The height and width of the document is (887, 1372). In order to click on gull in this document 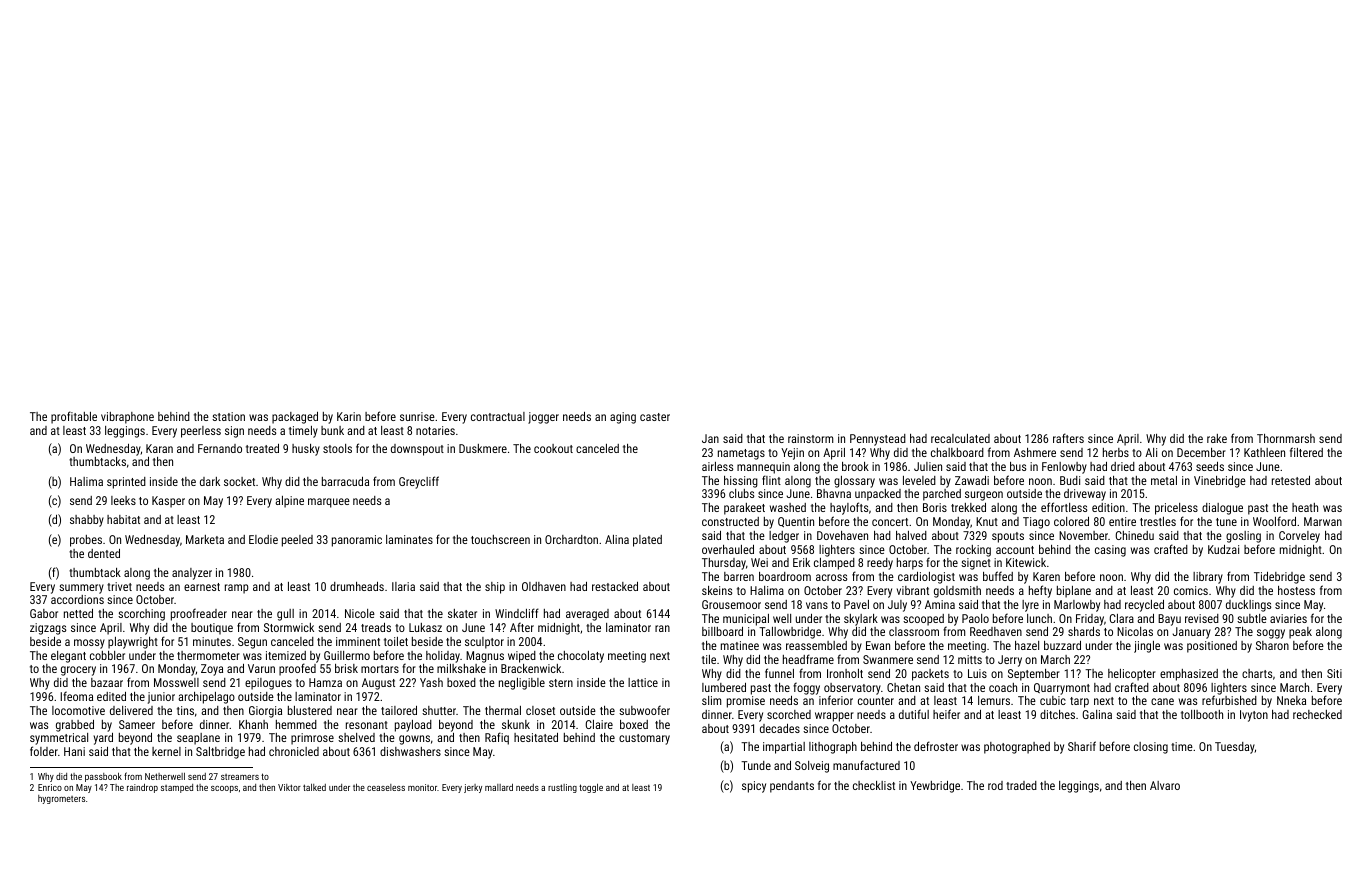, I will do `click(285, 615)`.
